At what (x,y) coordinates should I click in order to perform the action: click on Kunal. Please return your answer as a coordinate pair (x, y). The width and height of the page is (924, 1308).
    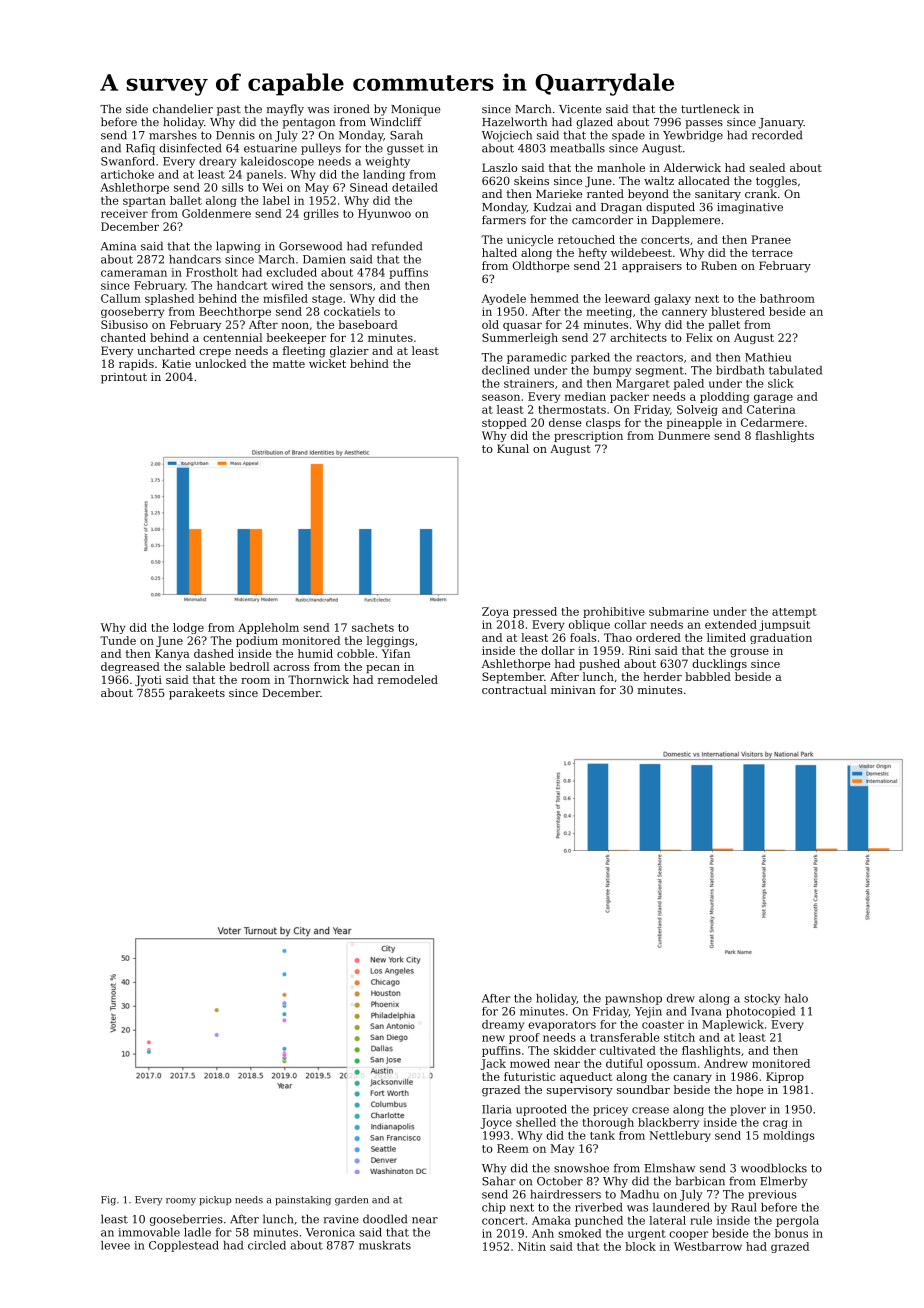
    Looking at the image, I should click on (513, 448).
